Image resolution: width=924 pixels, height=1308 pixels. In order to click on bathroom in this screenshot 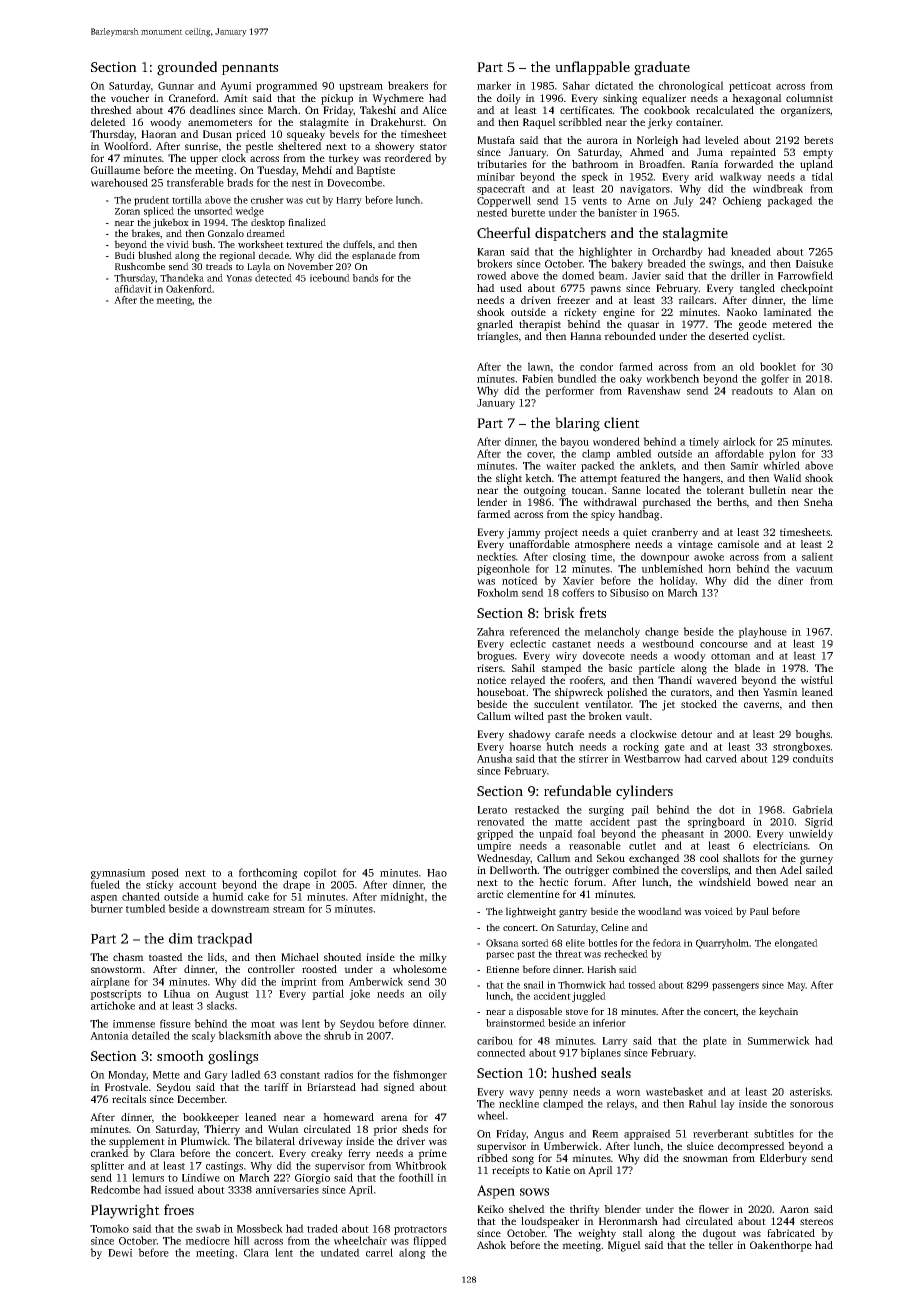, I will do `click(595, 164)`.
